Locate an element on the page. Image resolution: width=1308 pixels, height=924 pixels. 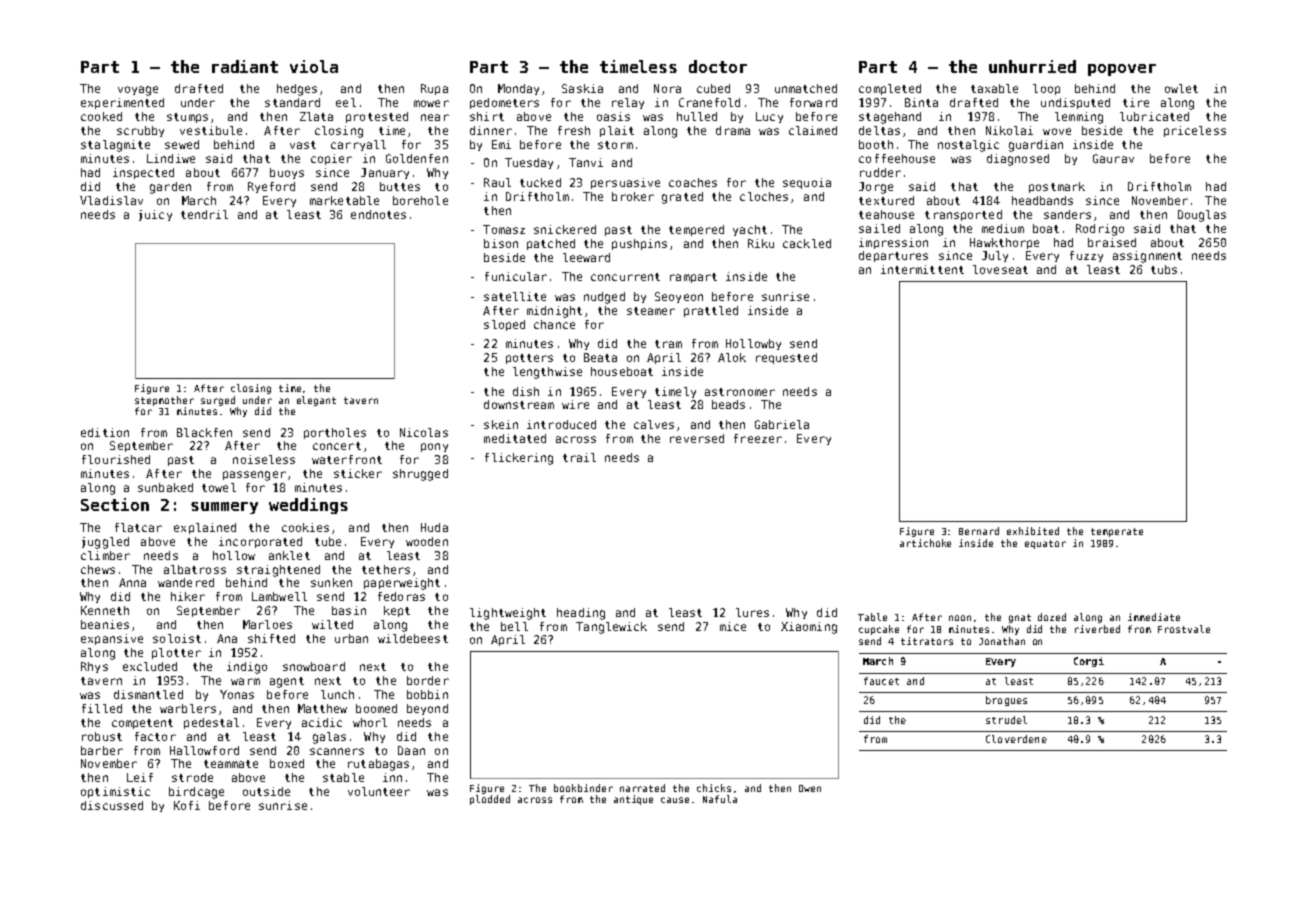
Owen is located at coordinates (810, 788).
